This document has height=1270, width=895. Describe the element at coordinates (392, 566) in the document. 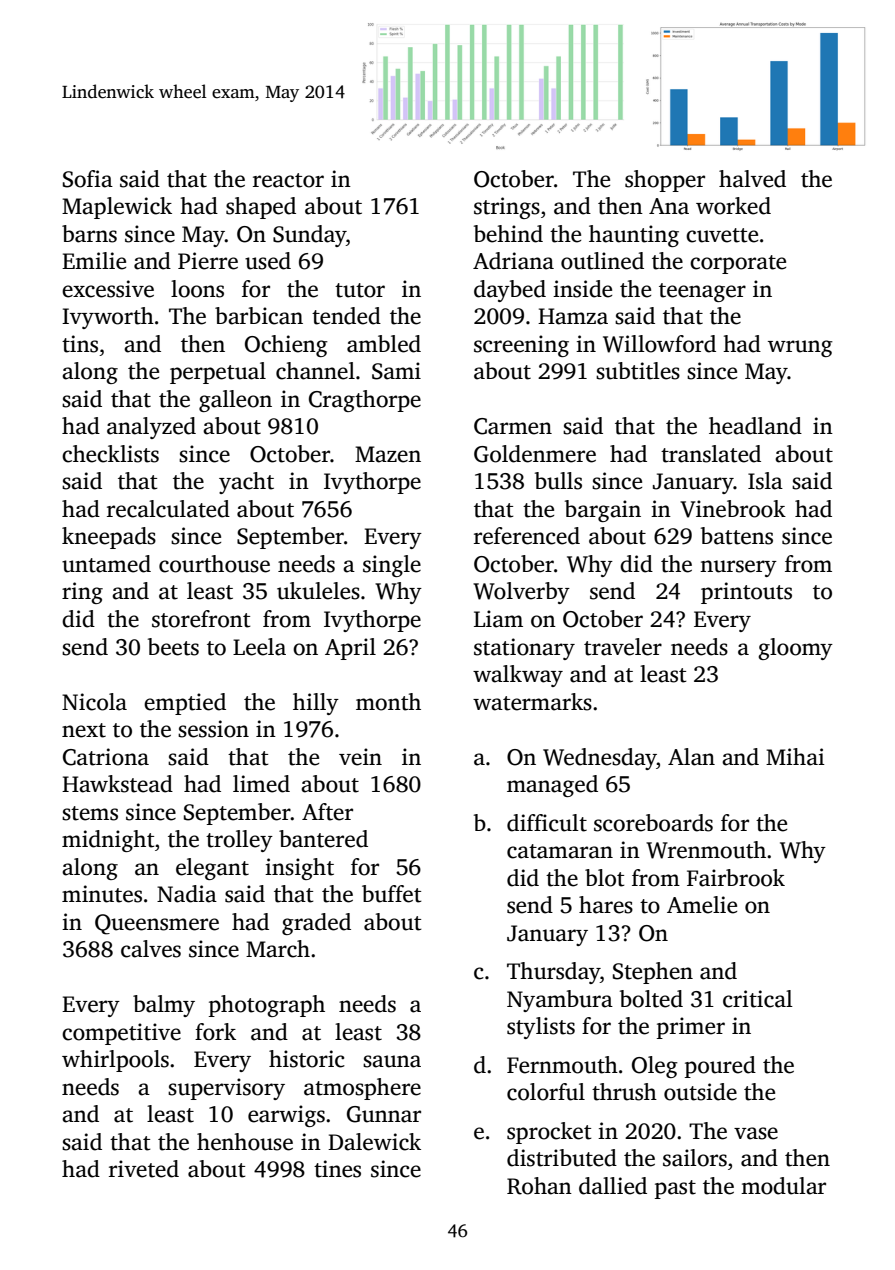

I see `single` at that location.
